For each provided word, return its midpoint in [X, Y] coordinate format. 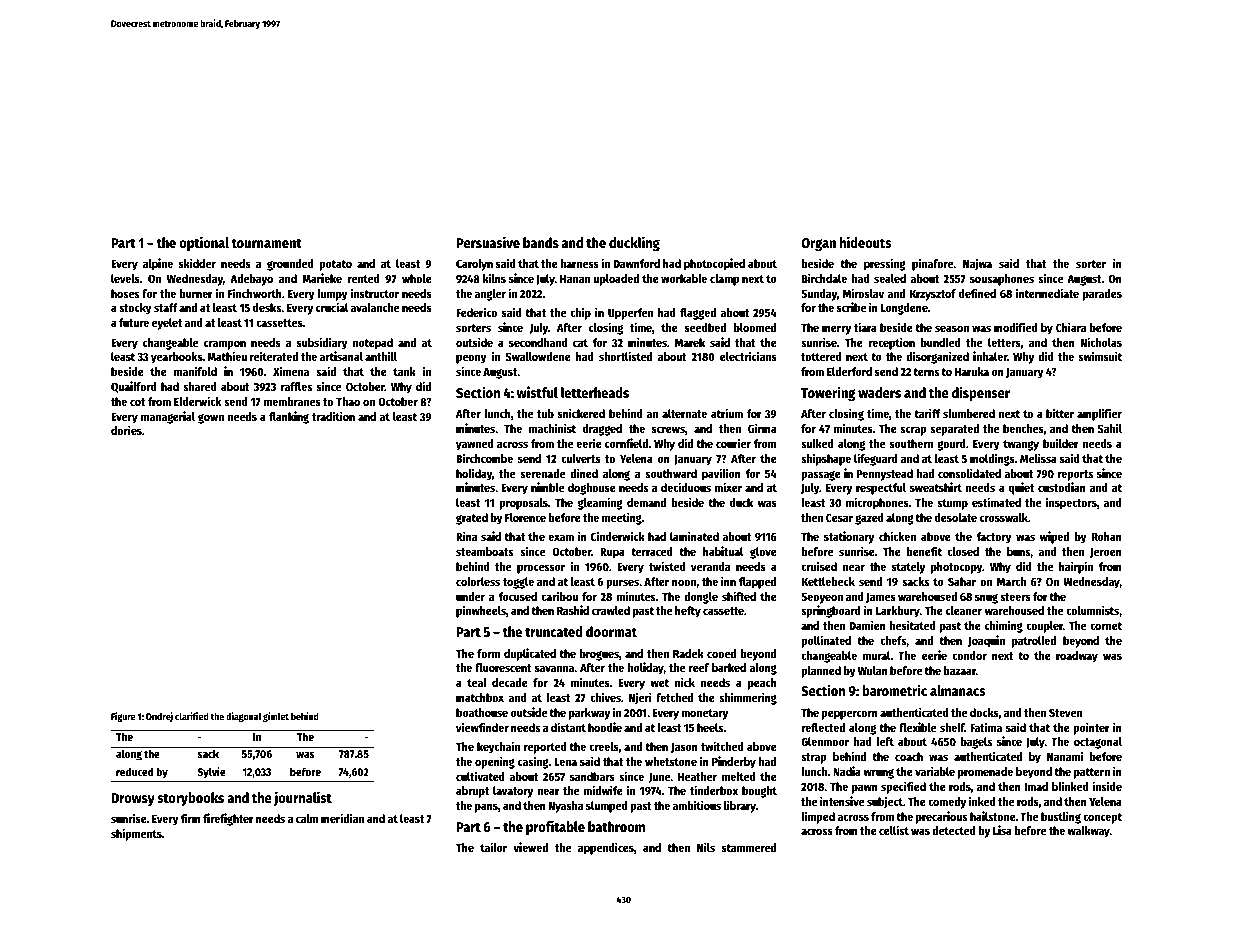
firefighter [228, 819]
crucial [332, 307]
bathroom [616, 826]
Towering [828, 393]
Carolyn [474, 265]
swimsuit [1100, 356]
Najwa [977, 264]
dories [126, 430]
